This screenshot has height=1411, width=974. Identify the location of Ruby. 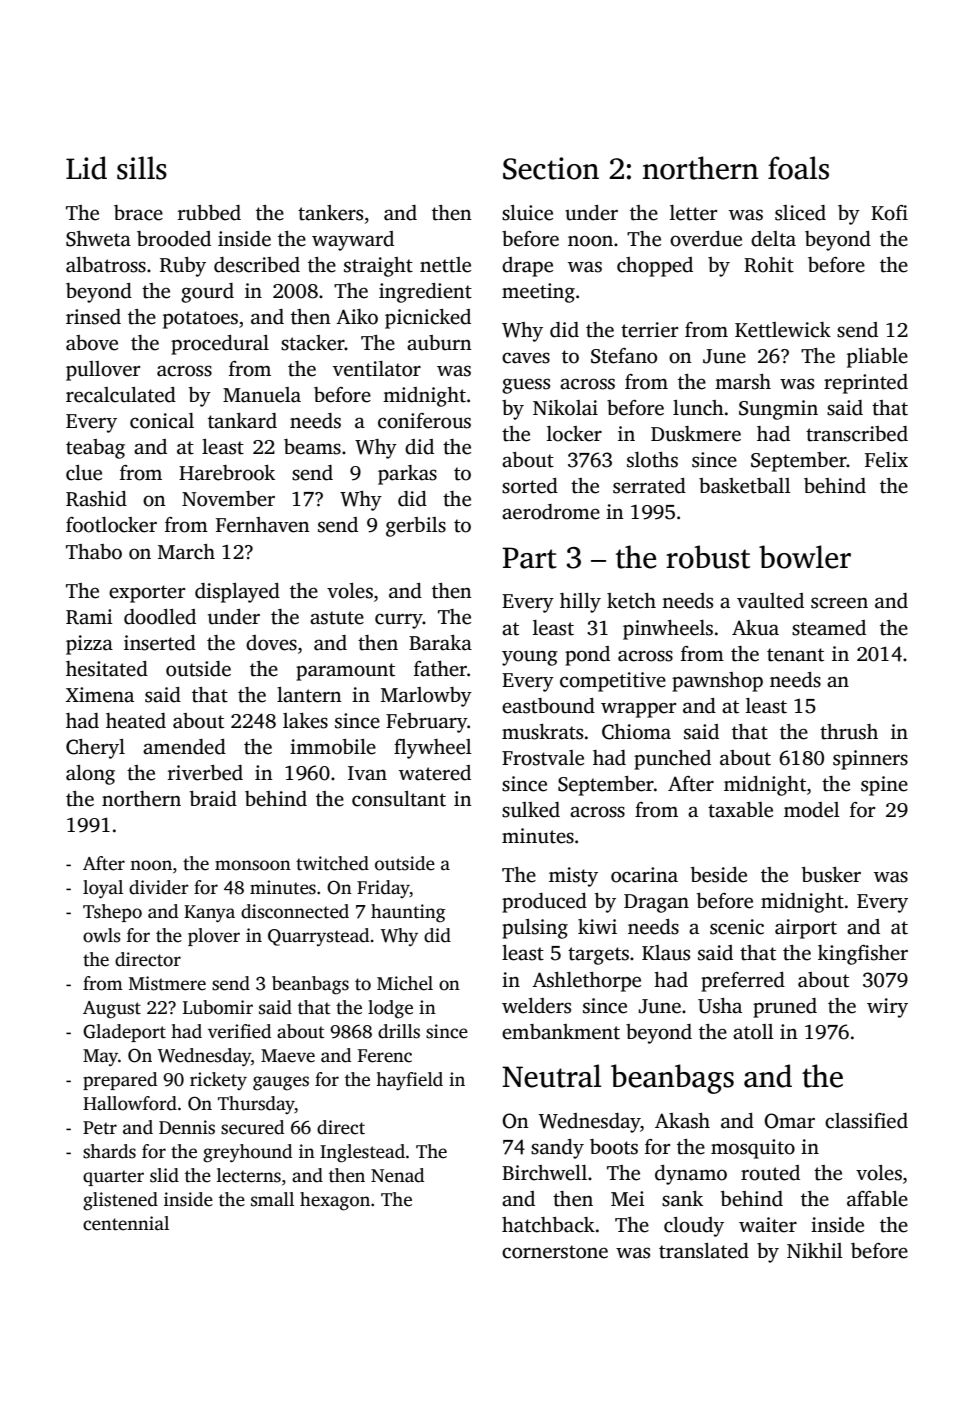
(183, 267).
